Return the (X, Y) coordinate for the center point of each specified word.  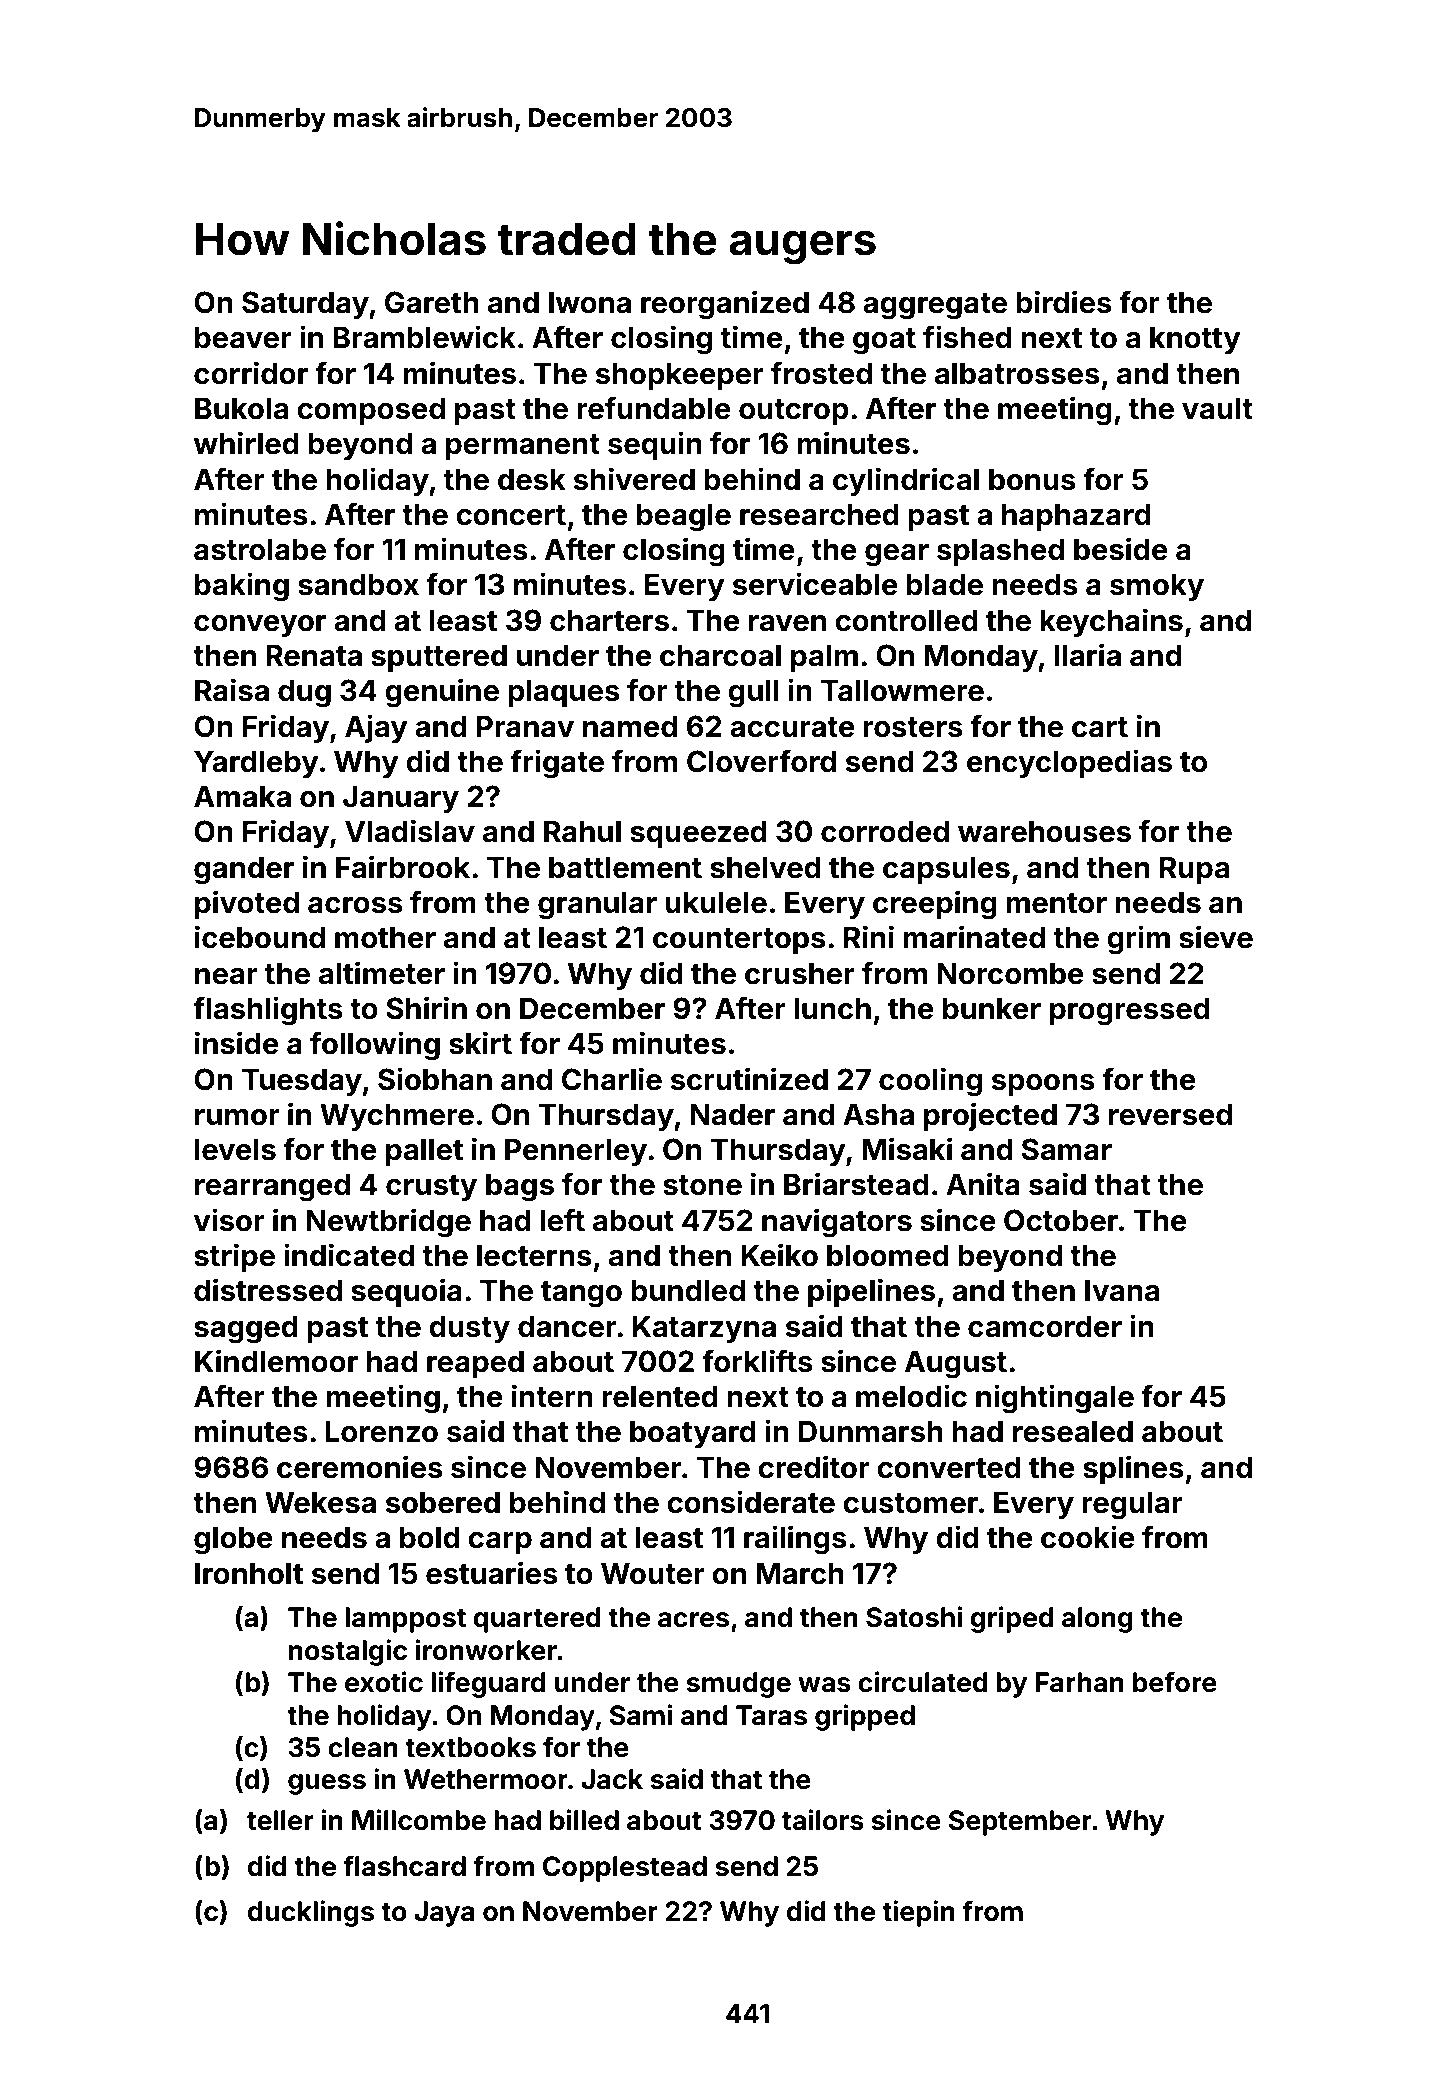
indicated (349, 1255)
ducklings (311, 1913)
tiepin (918, 1913)
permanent (523, 447)
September (1020, 1823)
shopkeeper (680, 376)
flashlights (268, 1011)
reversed (1170, 1114)
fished (967, 337)
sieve (1216, 937)
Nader (732, 1114)
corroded (885, 831)
